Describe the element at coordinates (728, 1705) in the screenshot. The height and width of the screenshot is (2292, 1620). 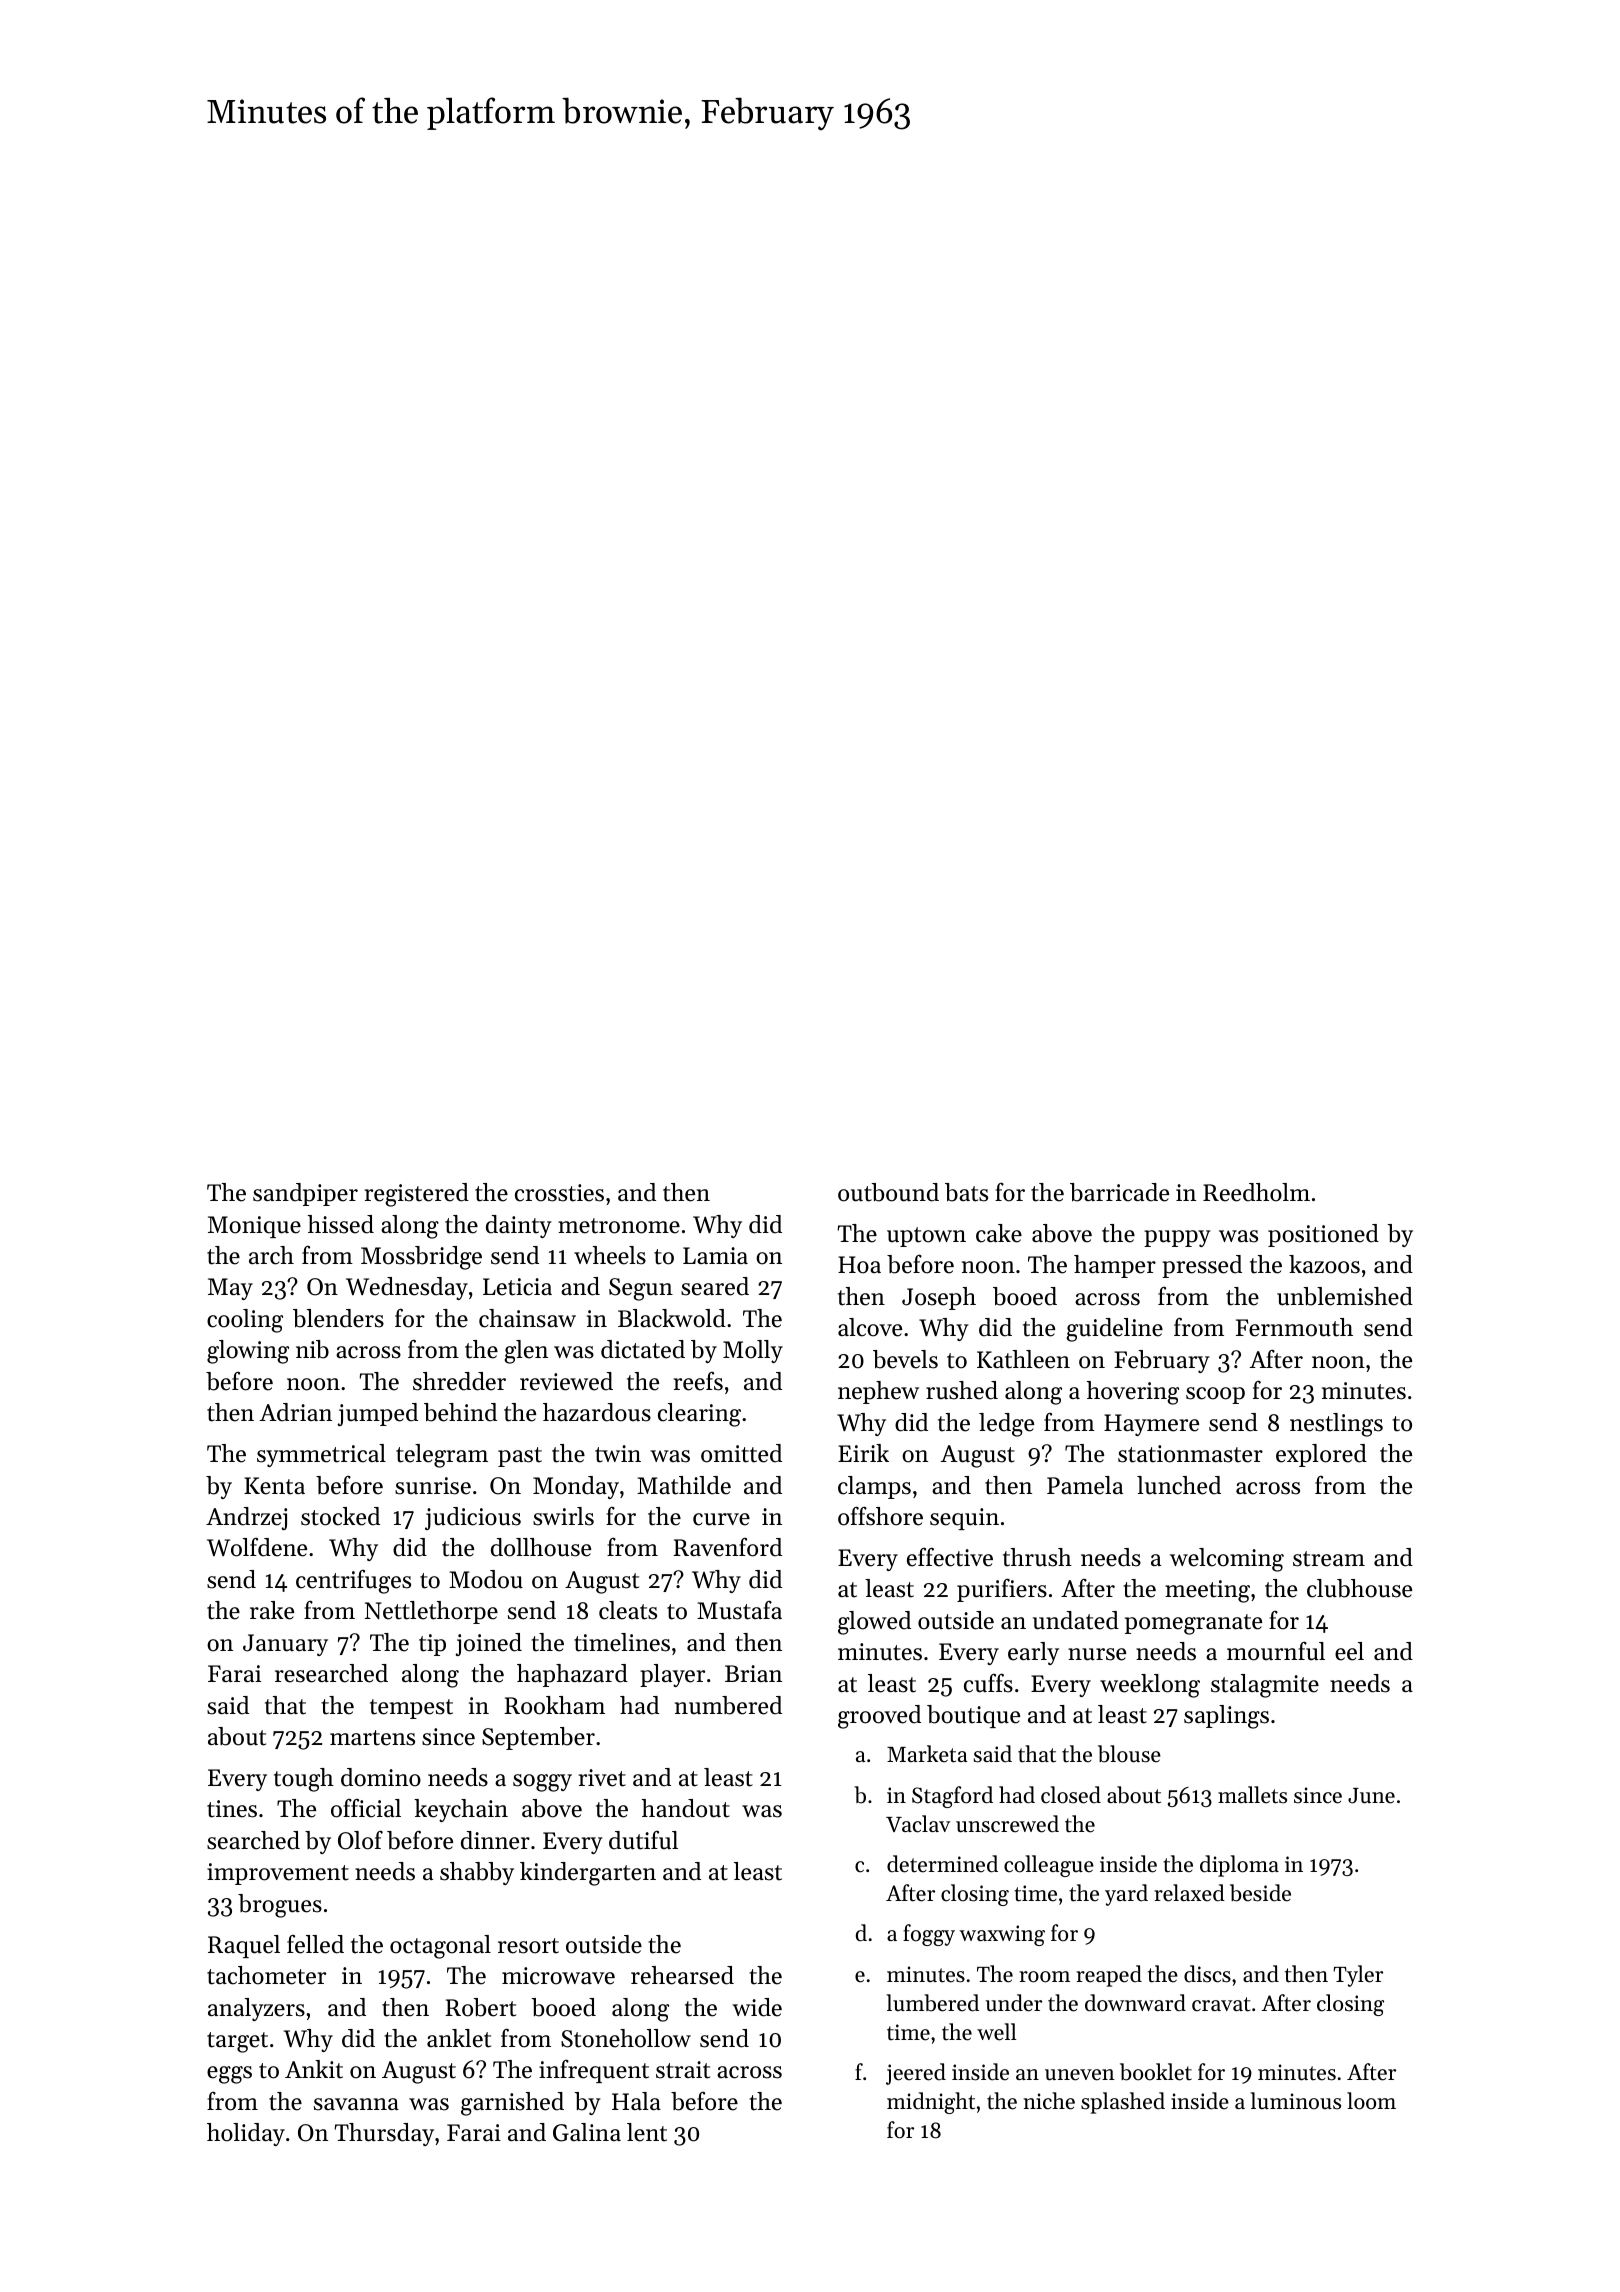
I see `numbered` at that location.
